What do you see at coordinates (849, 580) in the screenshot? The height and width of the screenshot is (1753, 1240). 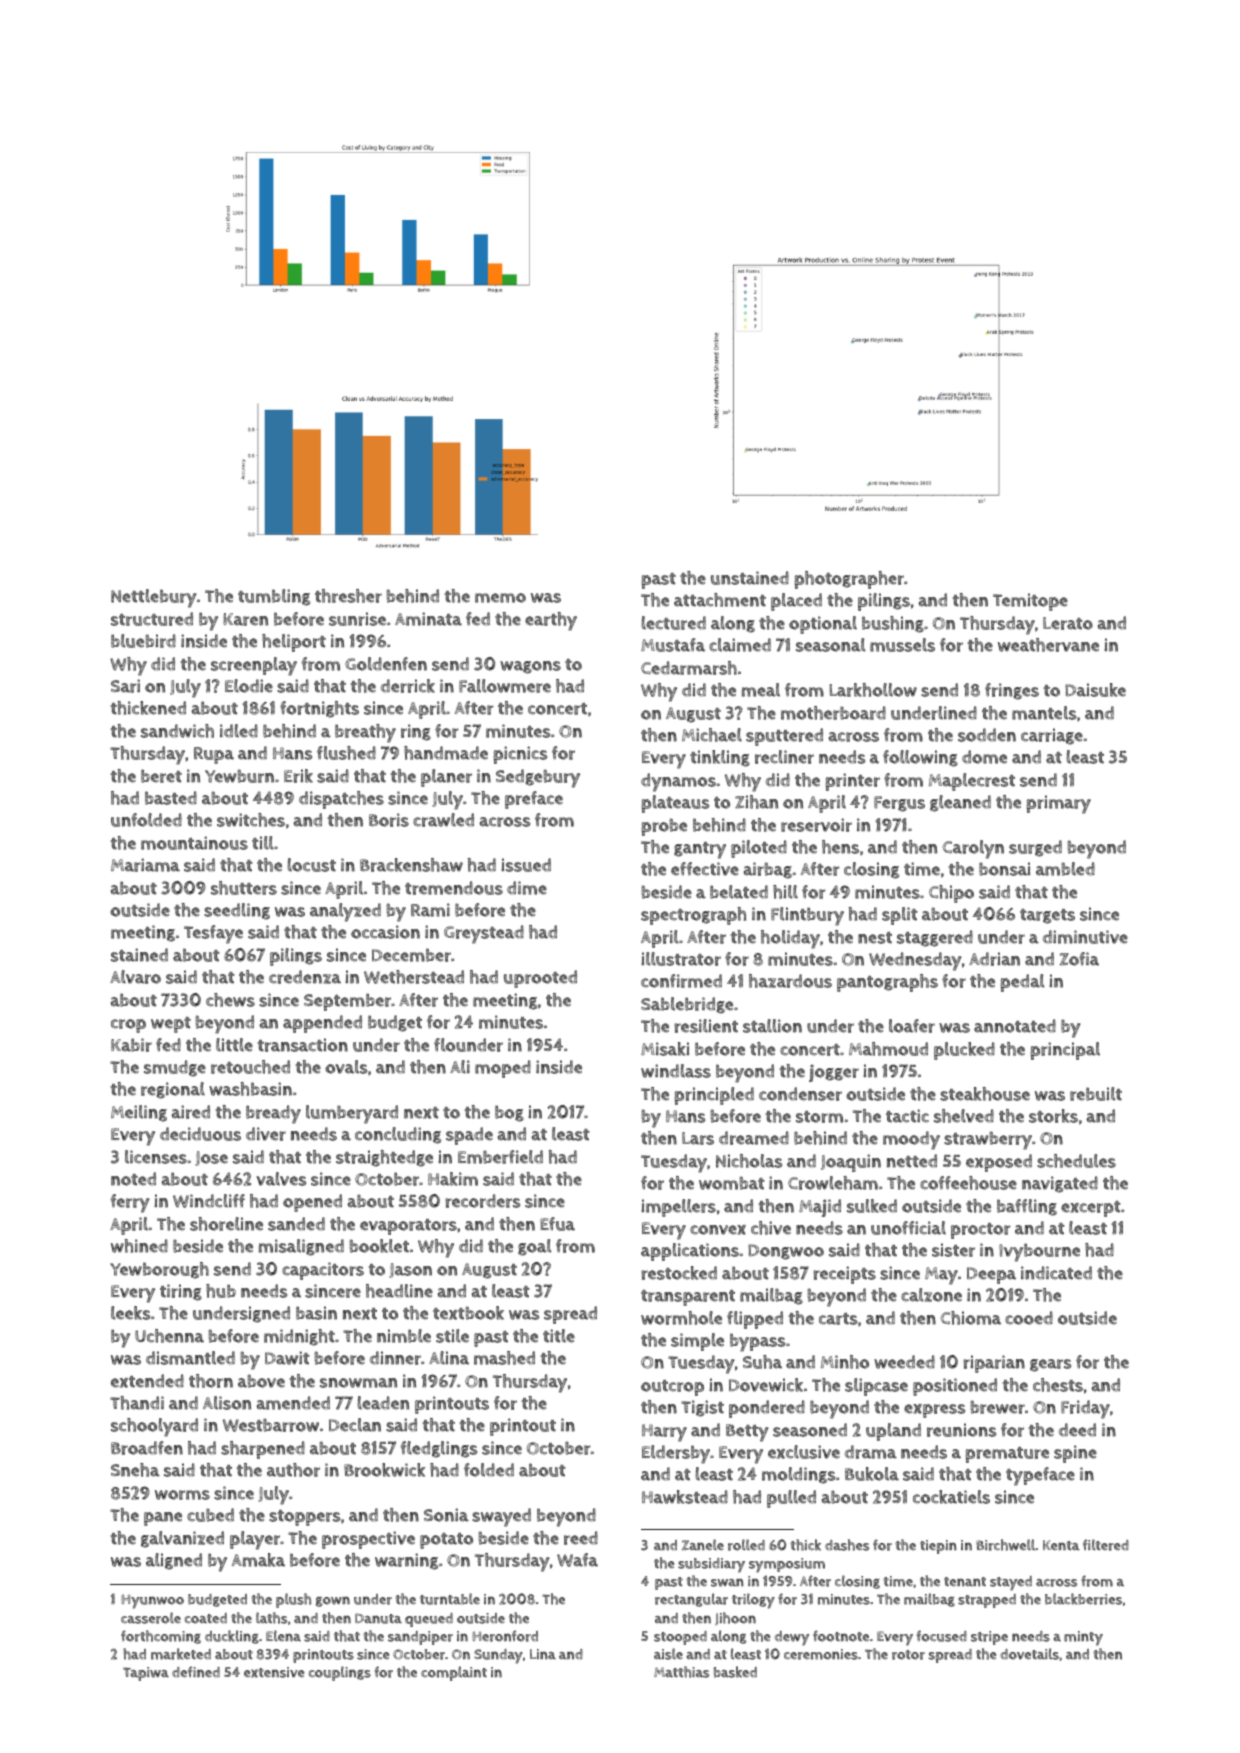 I see `photographer` at bounding box center [849, 580].
